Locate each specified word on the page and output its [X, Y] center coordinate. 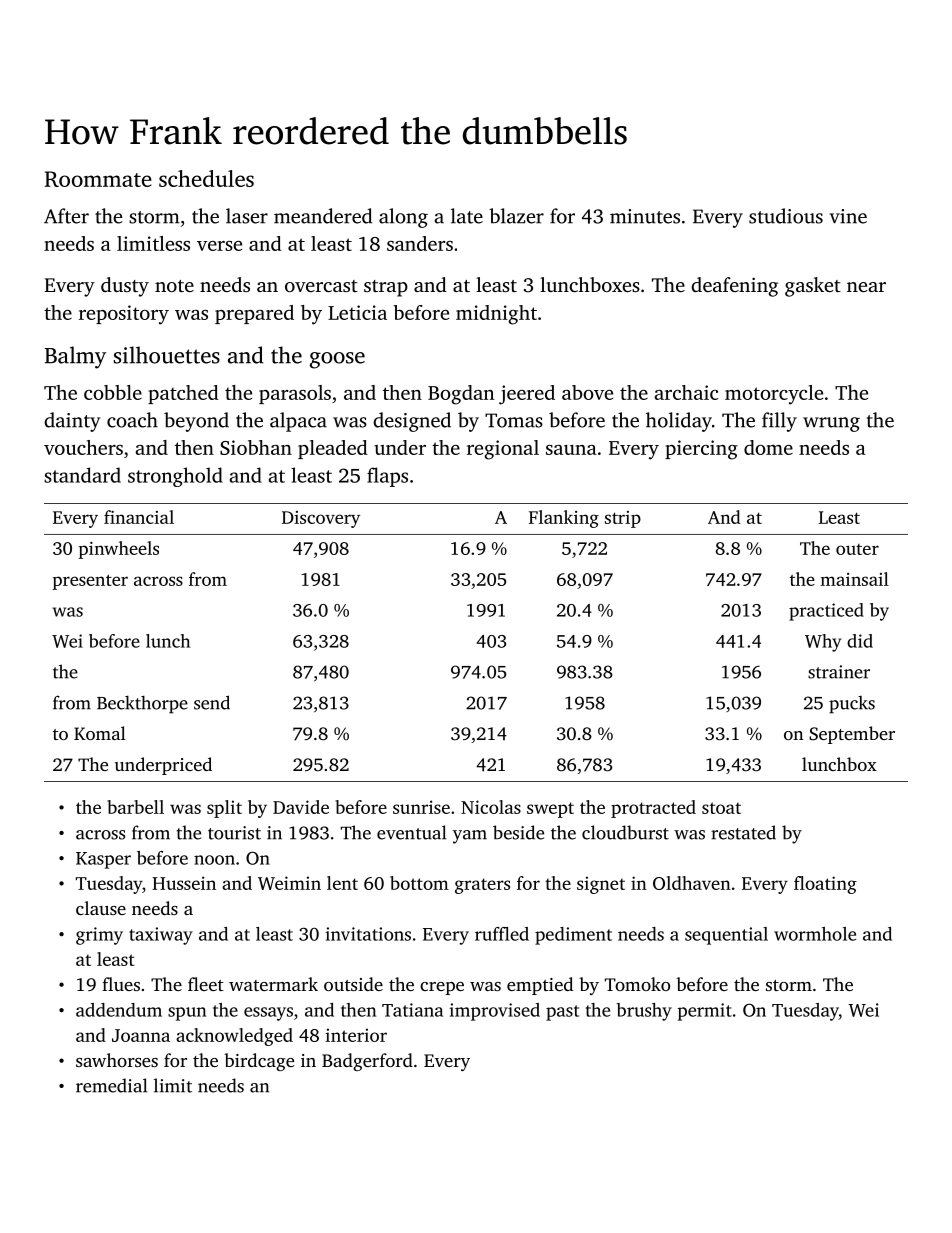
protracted [653, 809]
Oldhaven [692, 883]
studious [786, 216]
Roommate [98, 179]
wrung [831, 424]
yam [470, 837]
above [587, 392]
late [467, 216]
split [224, 809]
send [212, 702]
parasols [295, 394]
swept [550, 810]
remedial [112, 1085]
